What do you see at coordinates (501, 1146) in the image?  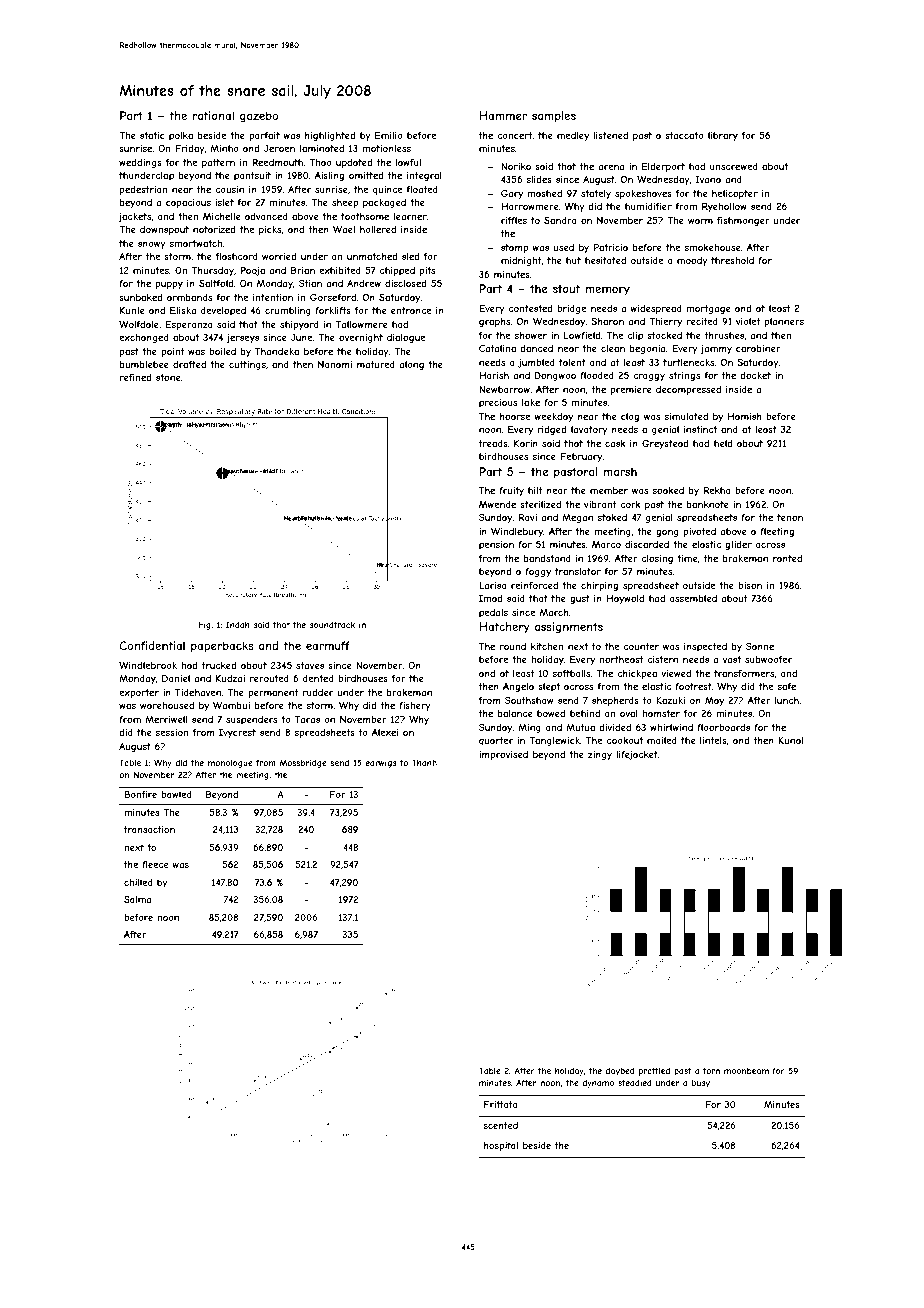 I see `hospital` at bounding box center [501, 1146].
